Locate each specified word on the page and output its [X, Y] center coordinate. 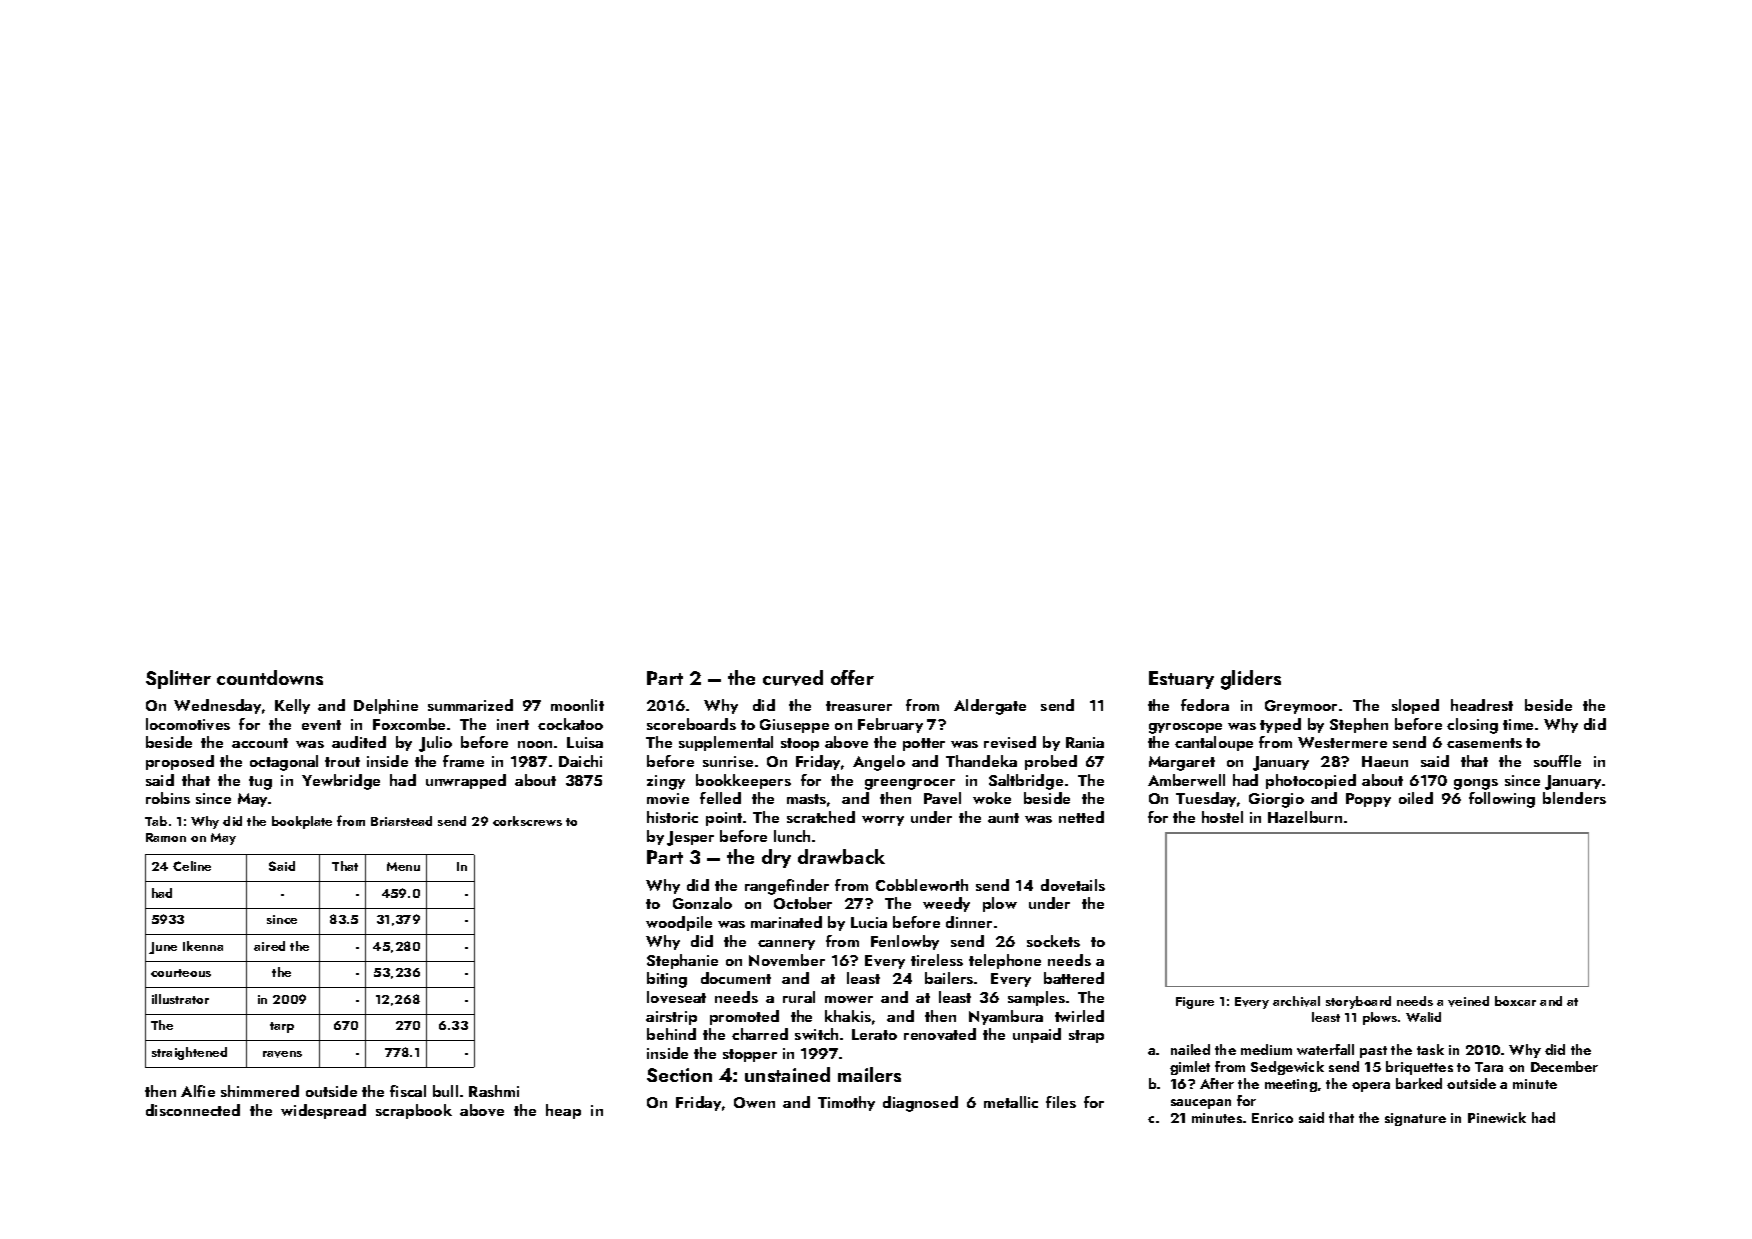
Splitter [178, 679]
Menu [403, 866]
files [1061, 1102]
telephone [1005, 961]
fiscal [408, 1091]
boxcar [1515, 1001]
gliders [1251, 680]
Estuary [1181, 680]
